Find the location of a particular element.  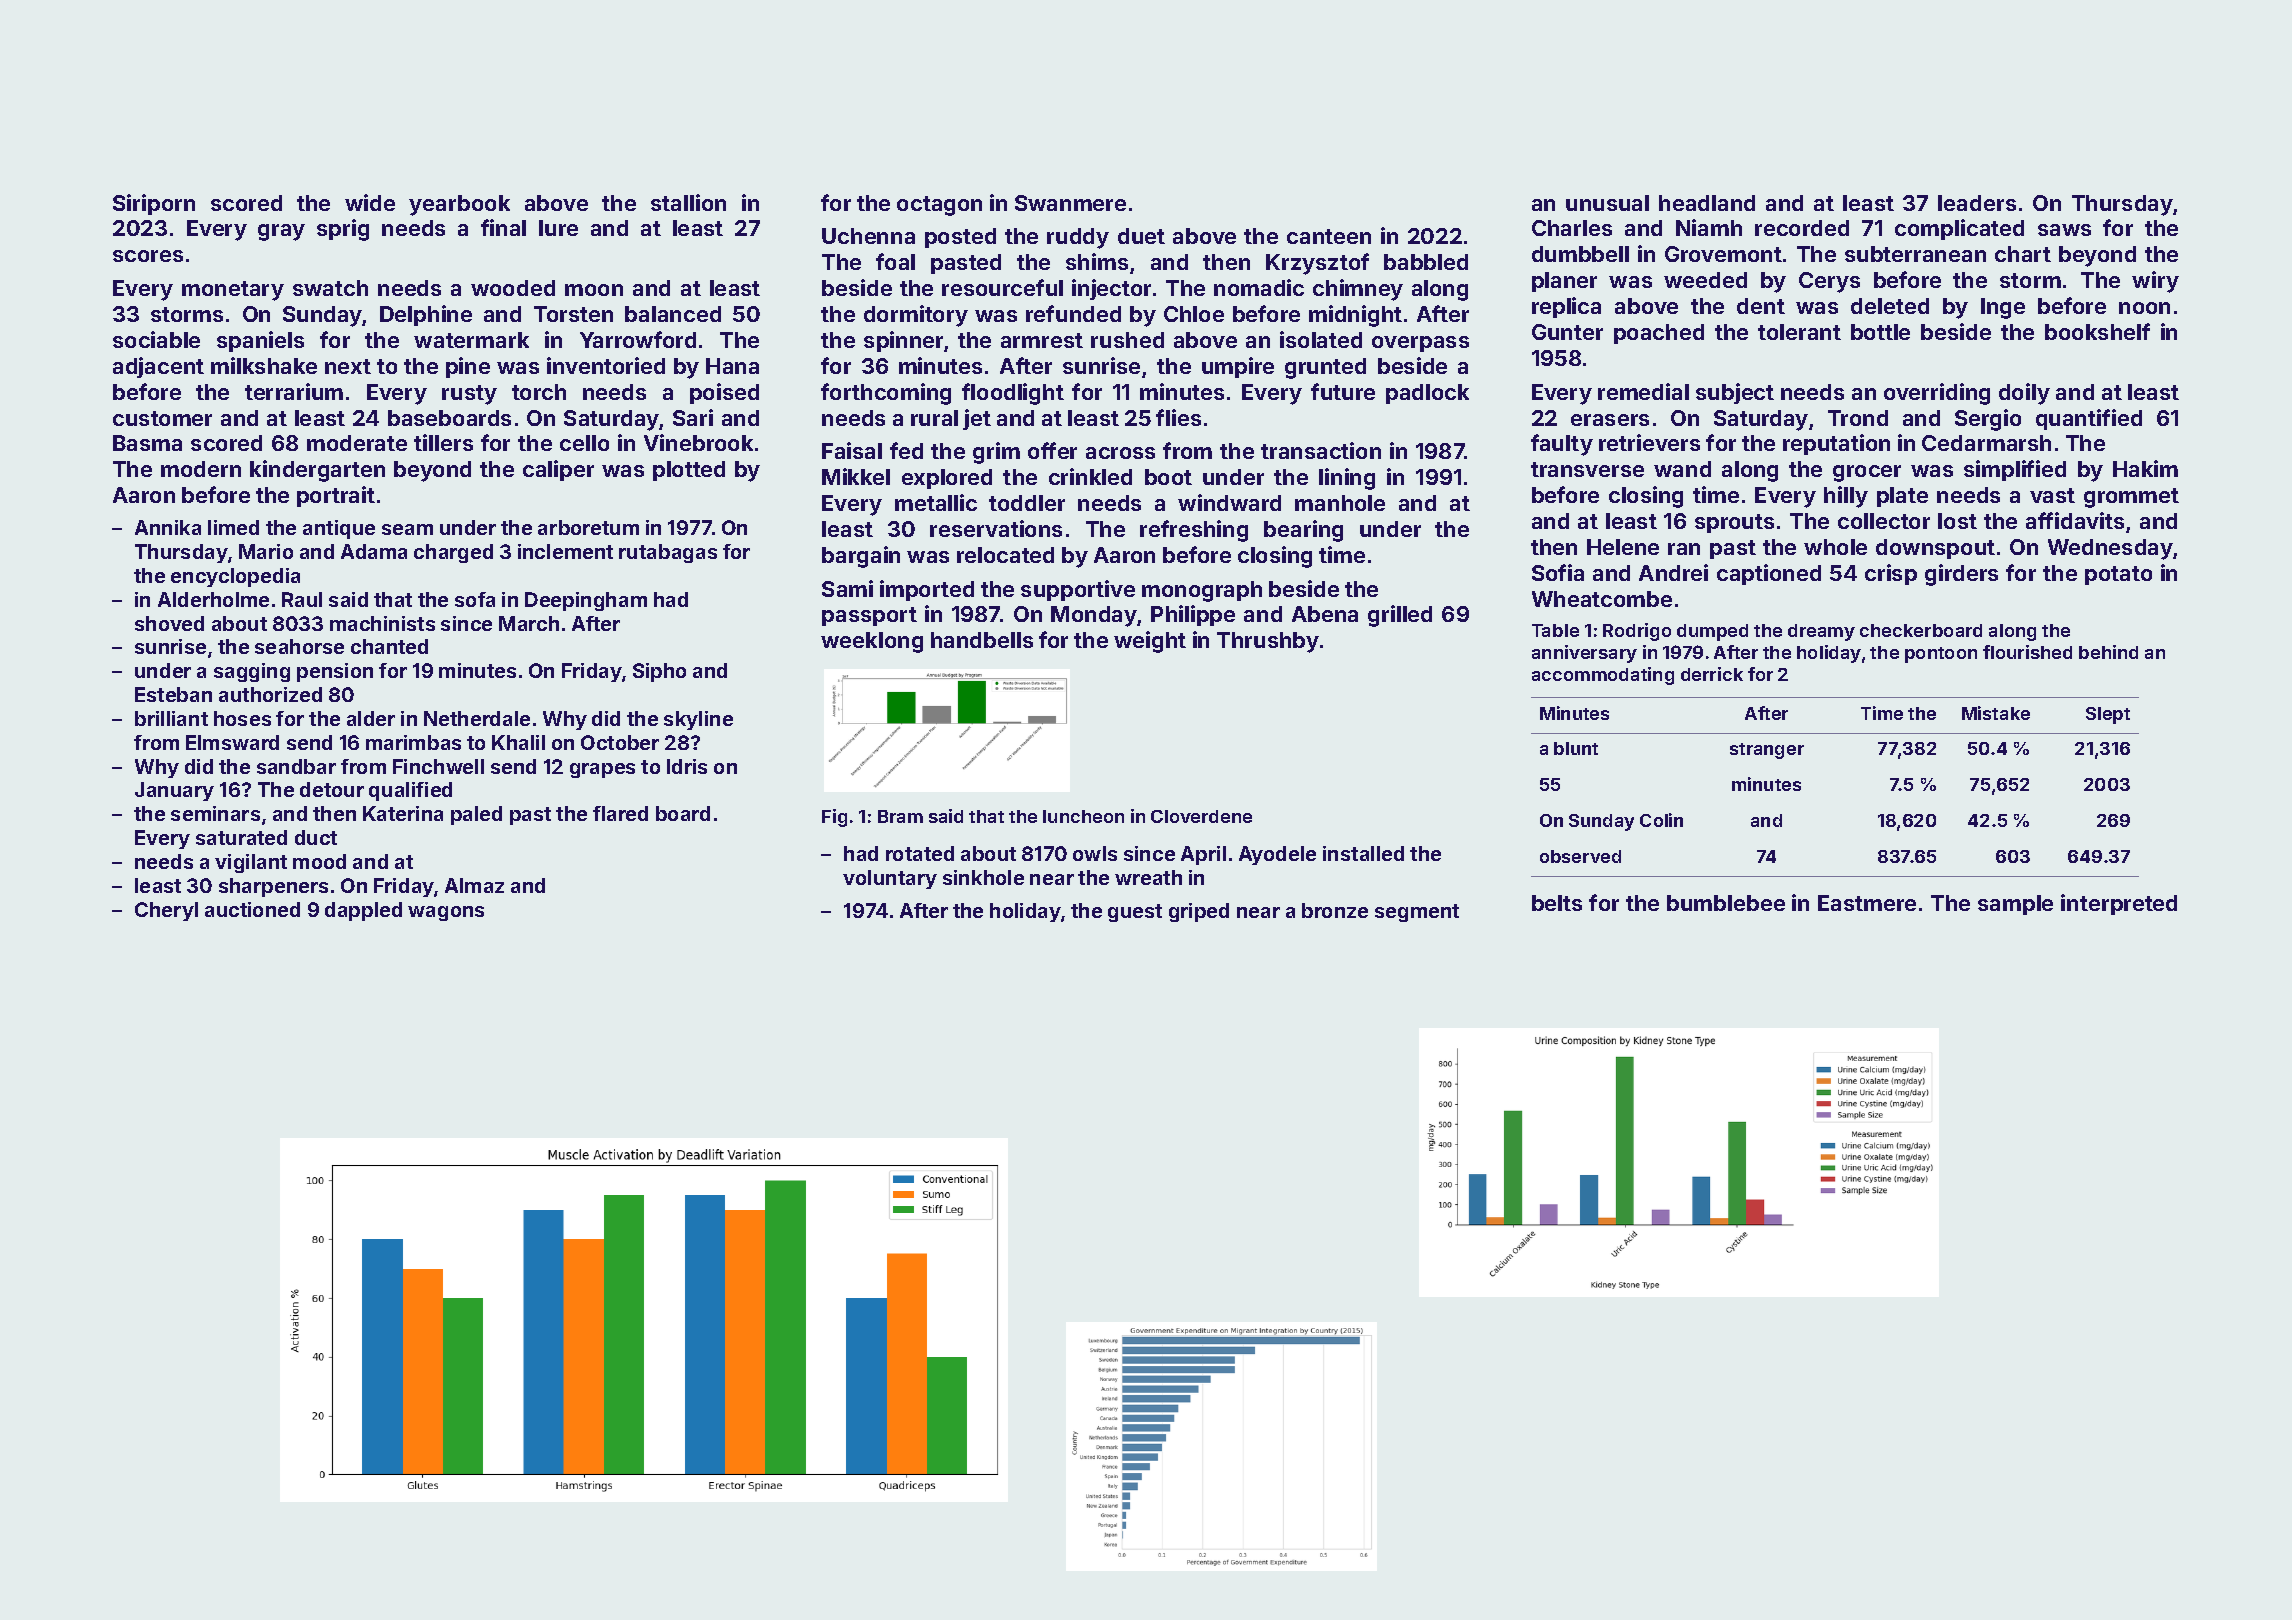

flies is located at coordinates (1178, 417).
